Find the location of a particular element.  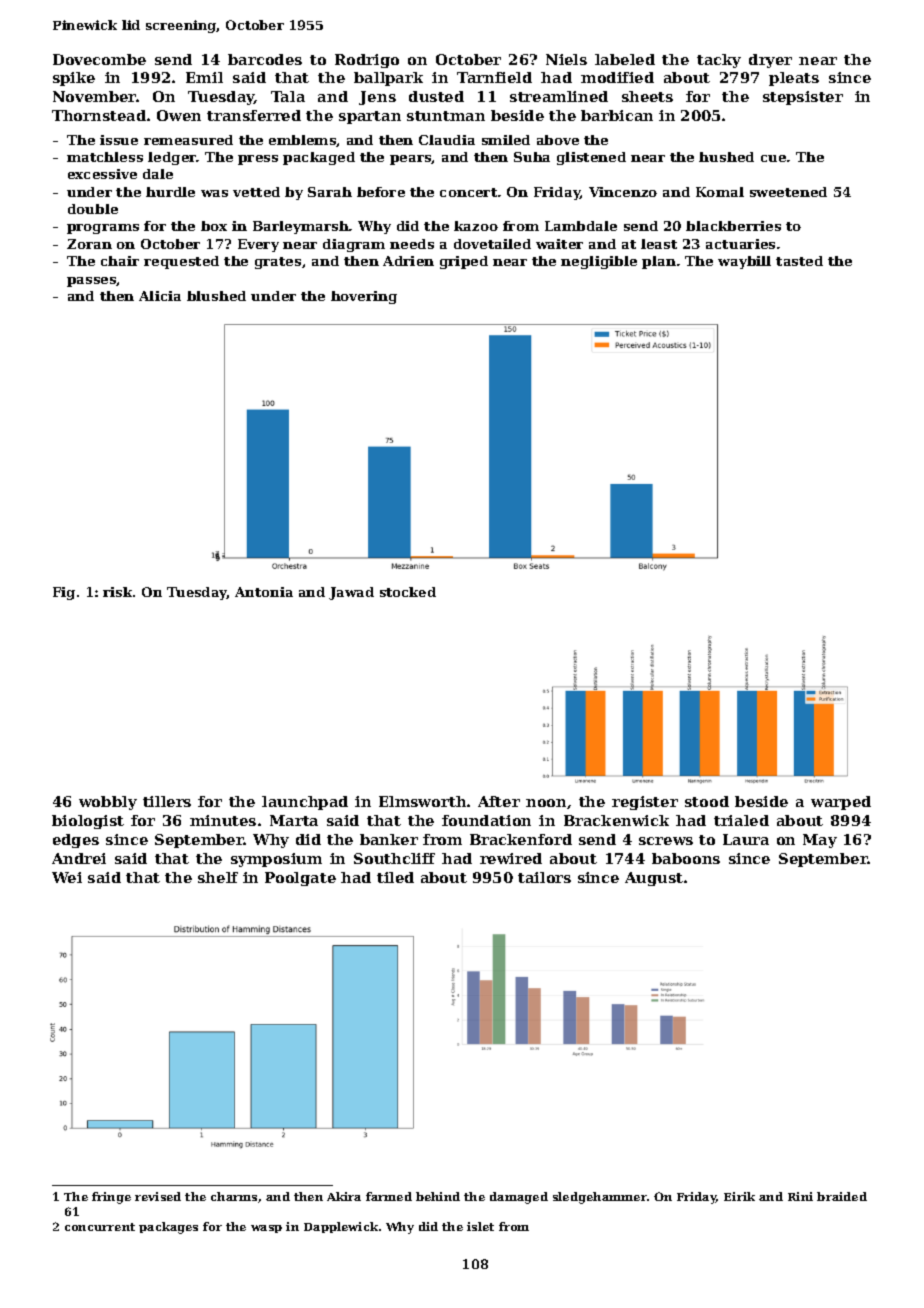

Eirik is located at coordinates (739, 1196).
